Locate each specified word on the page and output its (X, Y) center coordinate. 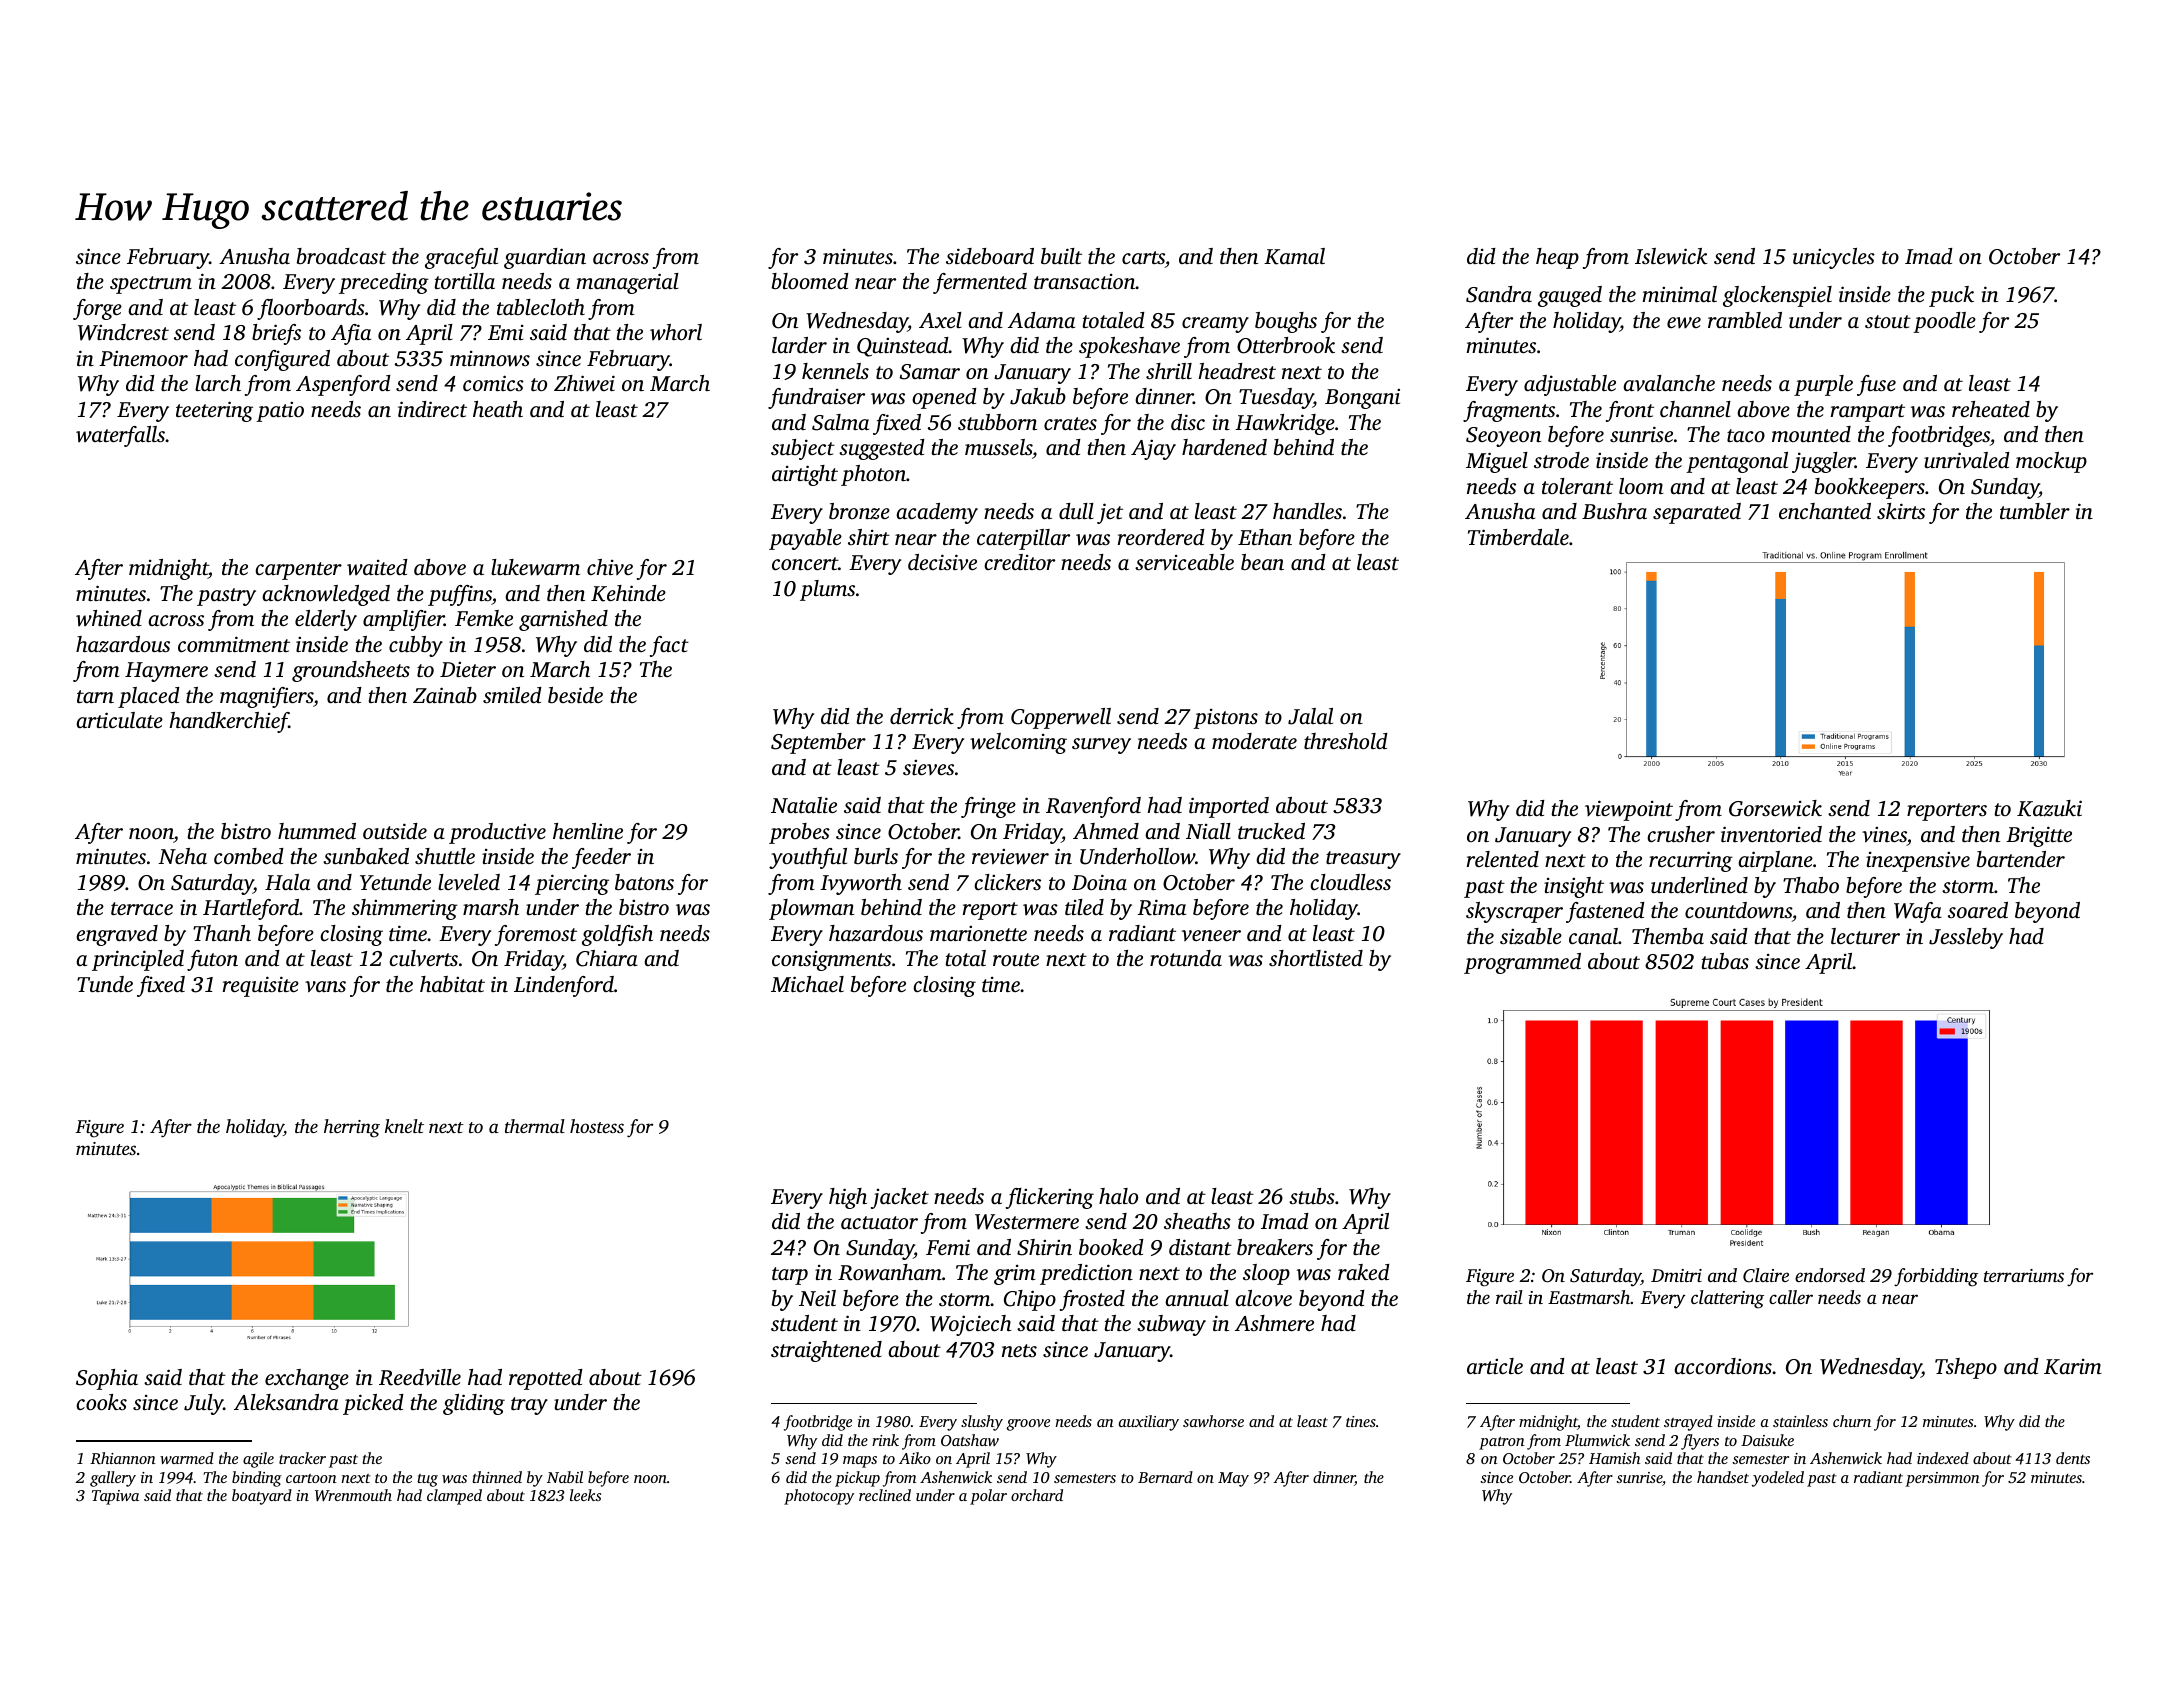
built (1061, 256)
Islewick (1671, 256)
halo (1118, 1196)
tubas (1725, 961)
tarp (790, 1276)
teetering (214, 411)
